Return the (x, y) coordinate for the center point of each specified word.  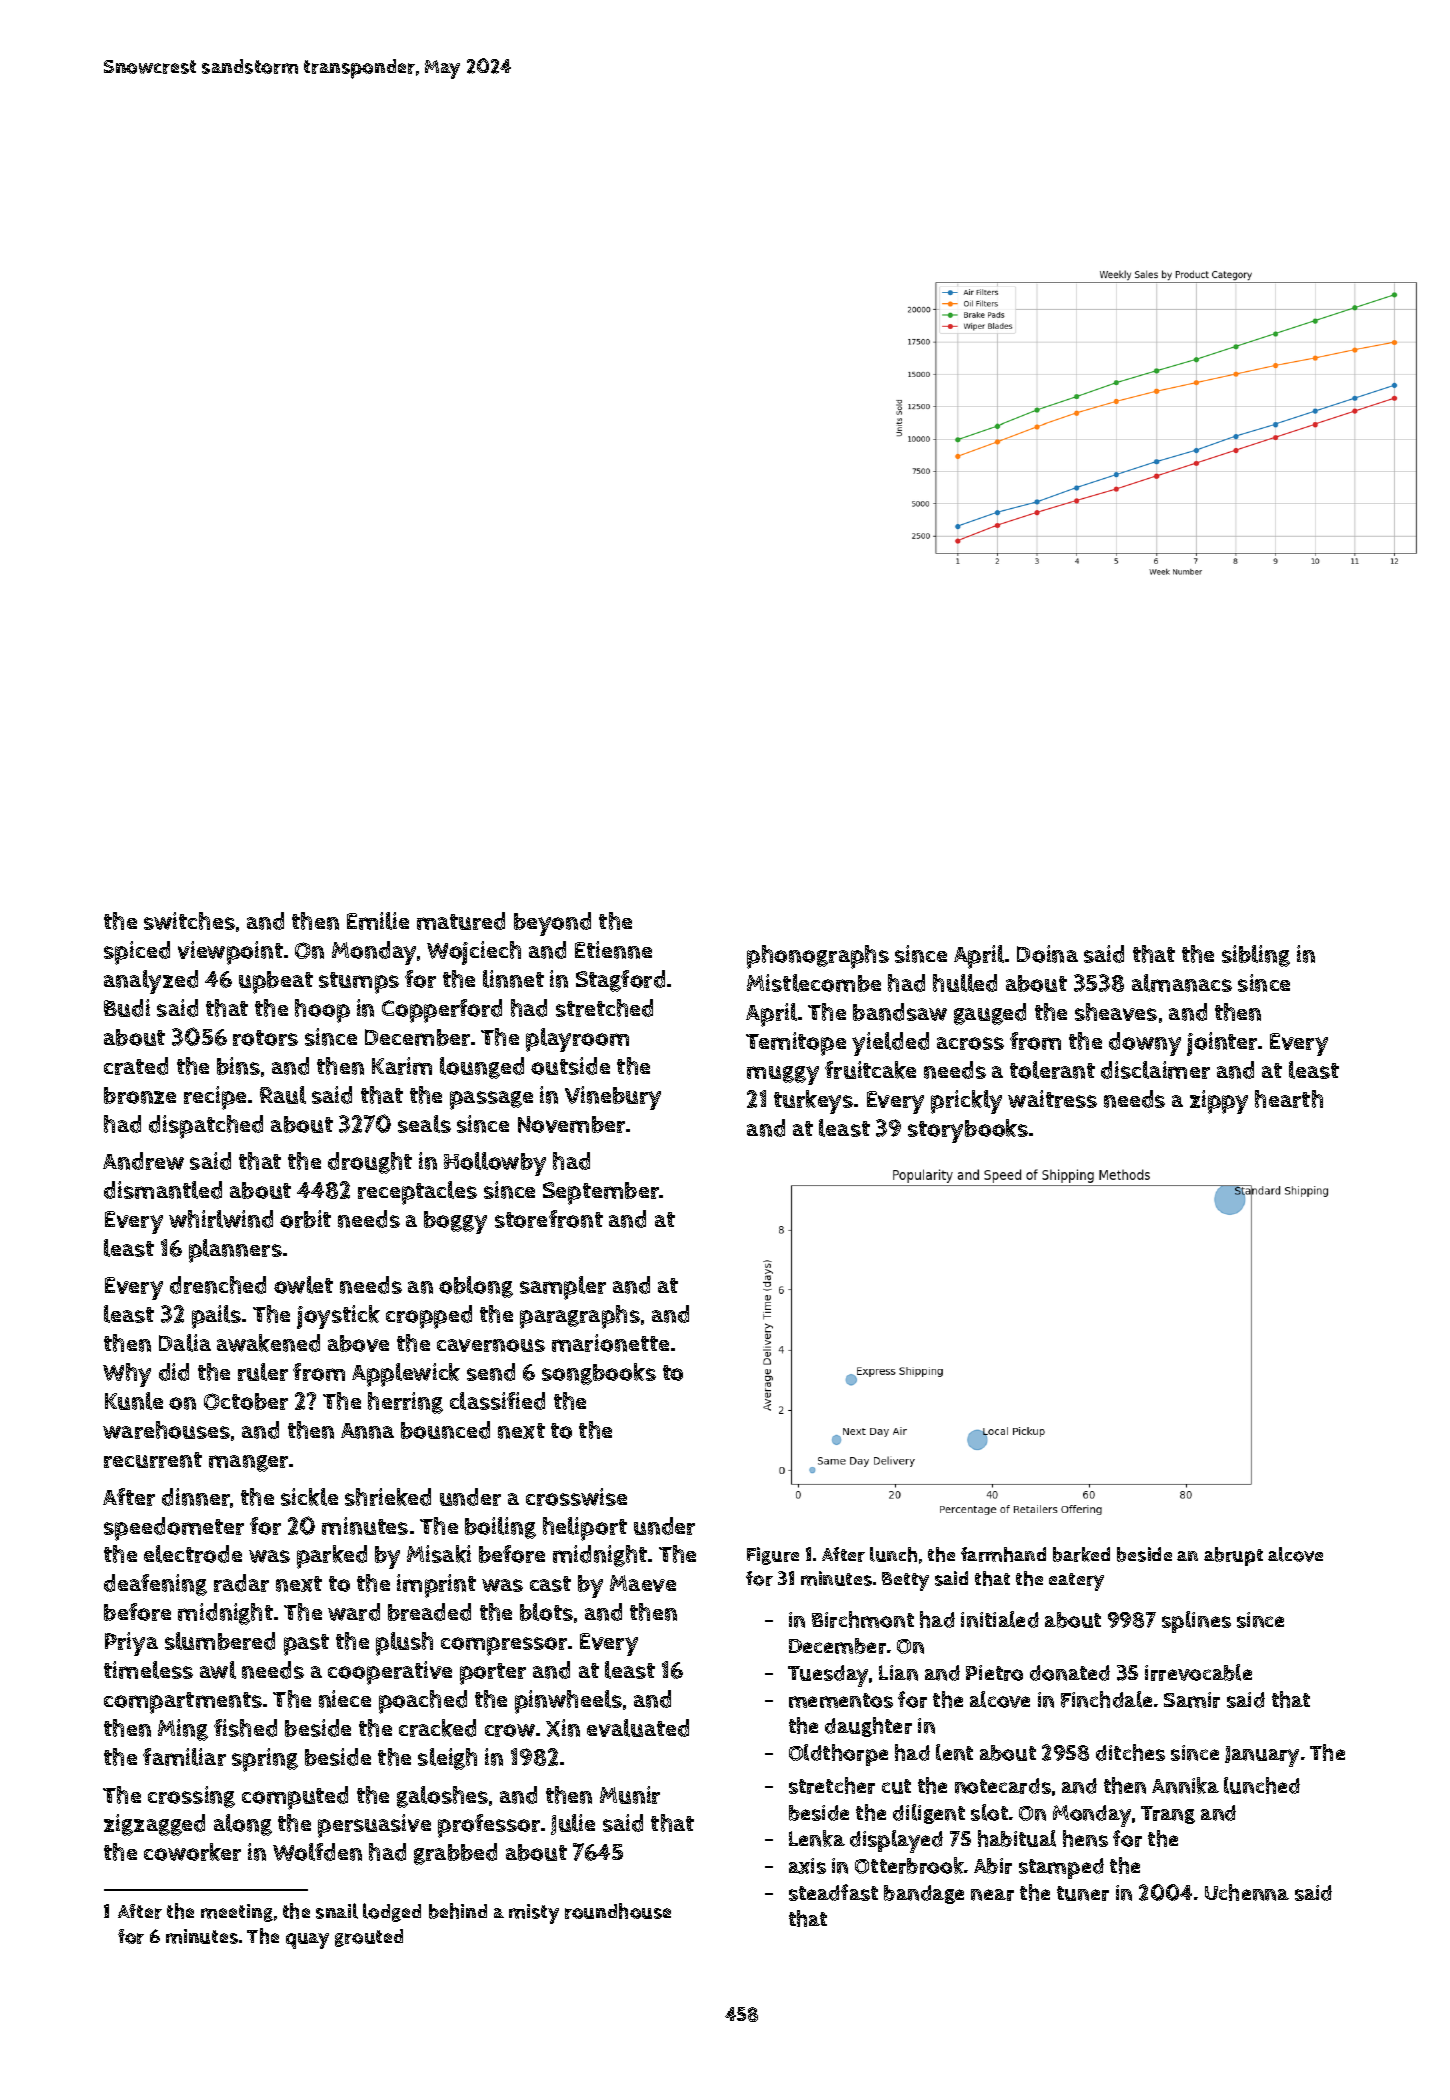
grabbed (455, 1854)
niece (345, 1699)
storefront (549, 1219)
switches (189, 921)
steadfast (833, 1892)
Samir (1192, 1700)
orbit (305, 1219)
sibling (1256, 956)
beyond (552, 924)
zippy (1219, 1102)
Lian (898, 1673)
